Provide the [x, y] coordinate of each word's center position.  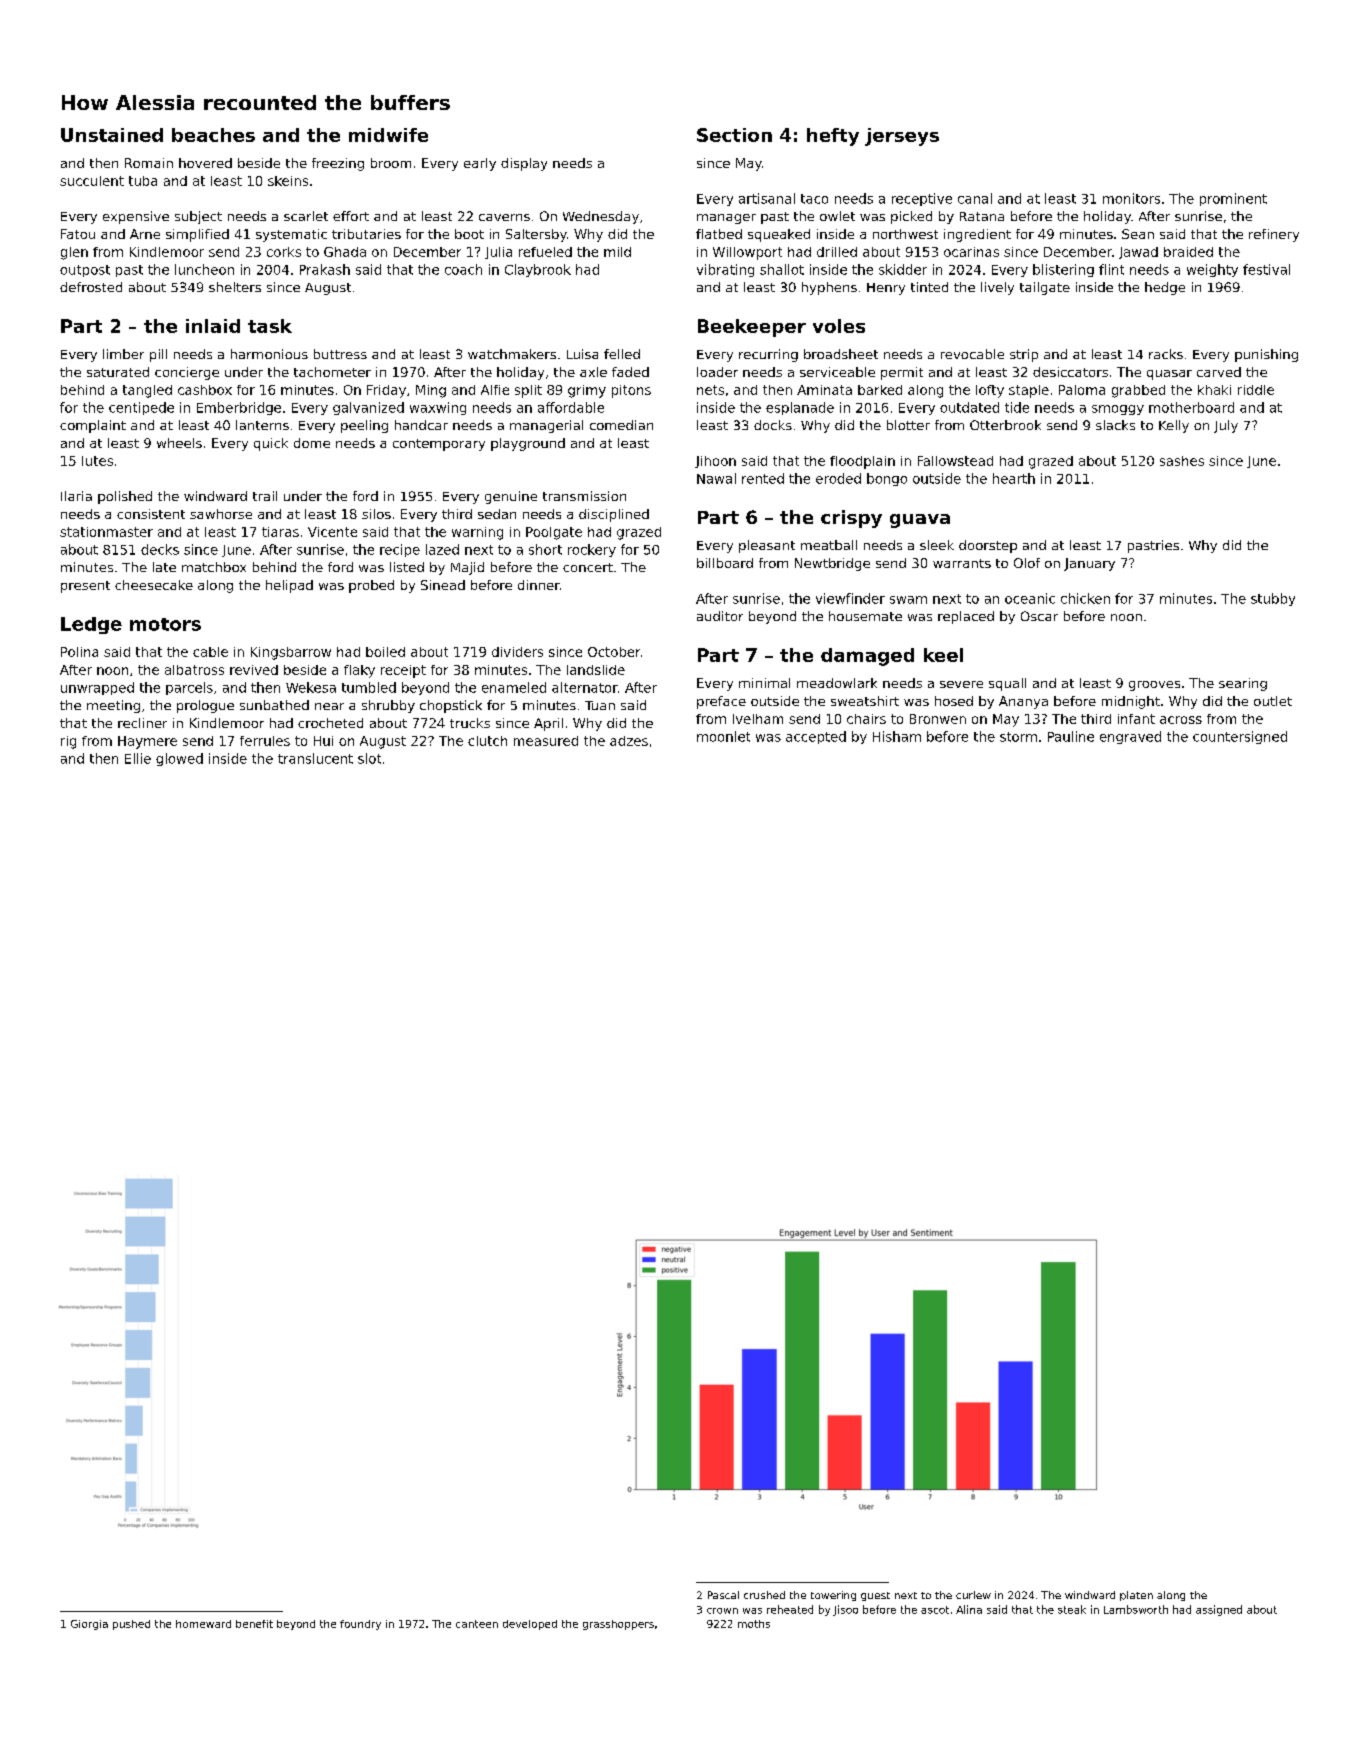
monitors [1131, 198]
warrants [962, 563]
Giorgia [89, 1625]
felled [622, 354]
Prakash [325, 269]
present [85, 587]
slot [369, 758]
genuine [511, 497]
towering [833, 1596]
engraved [1130, 737]
